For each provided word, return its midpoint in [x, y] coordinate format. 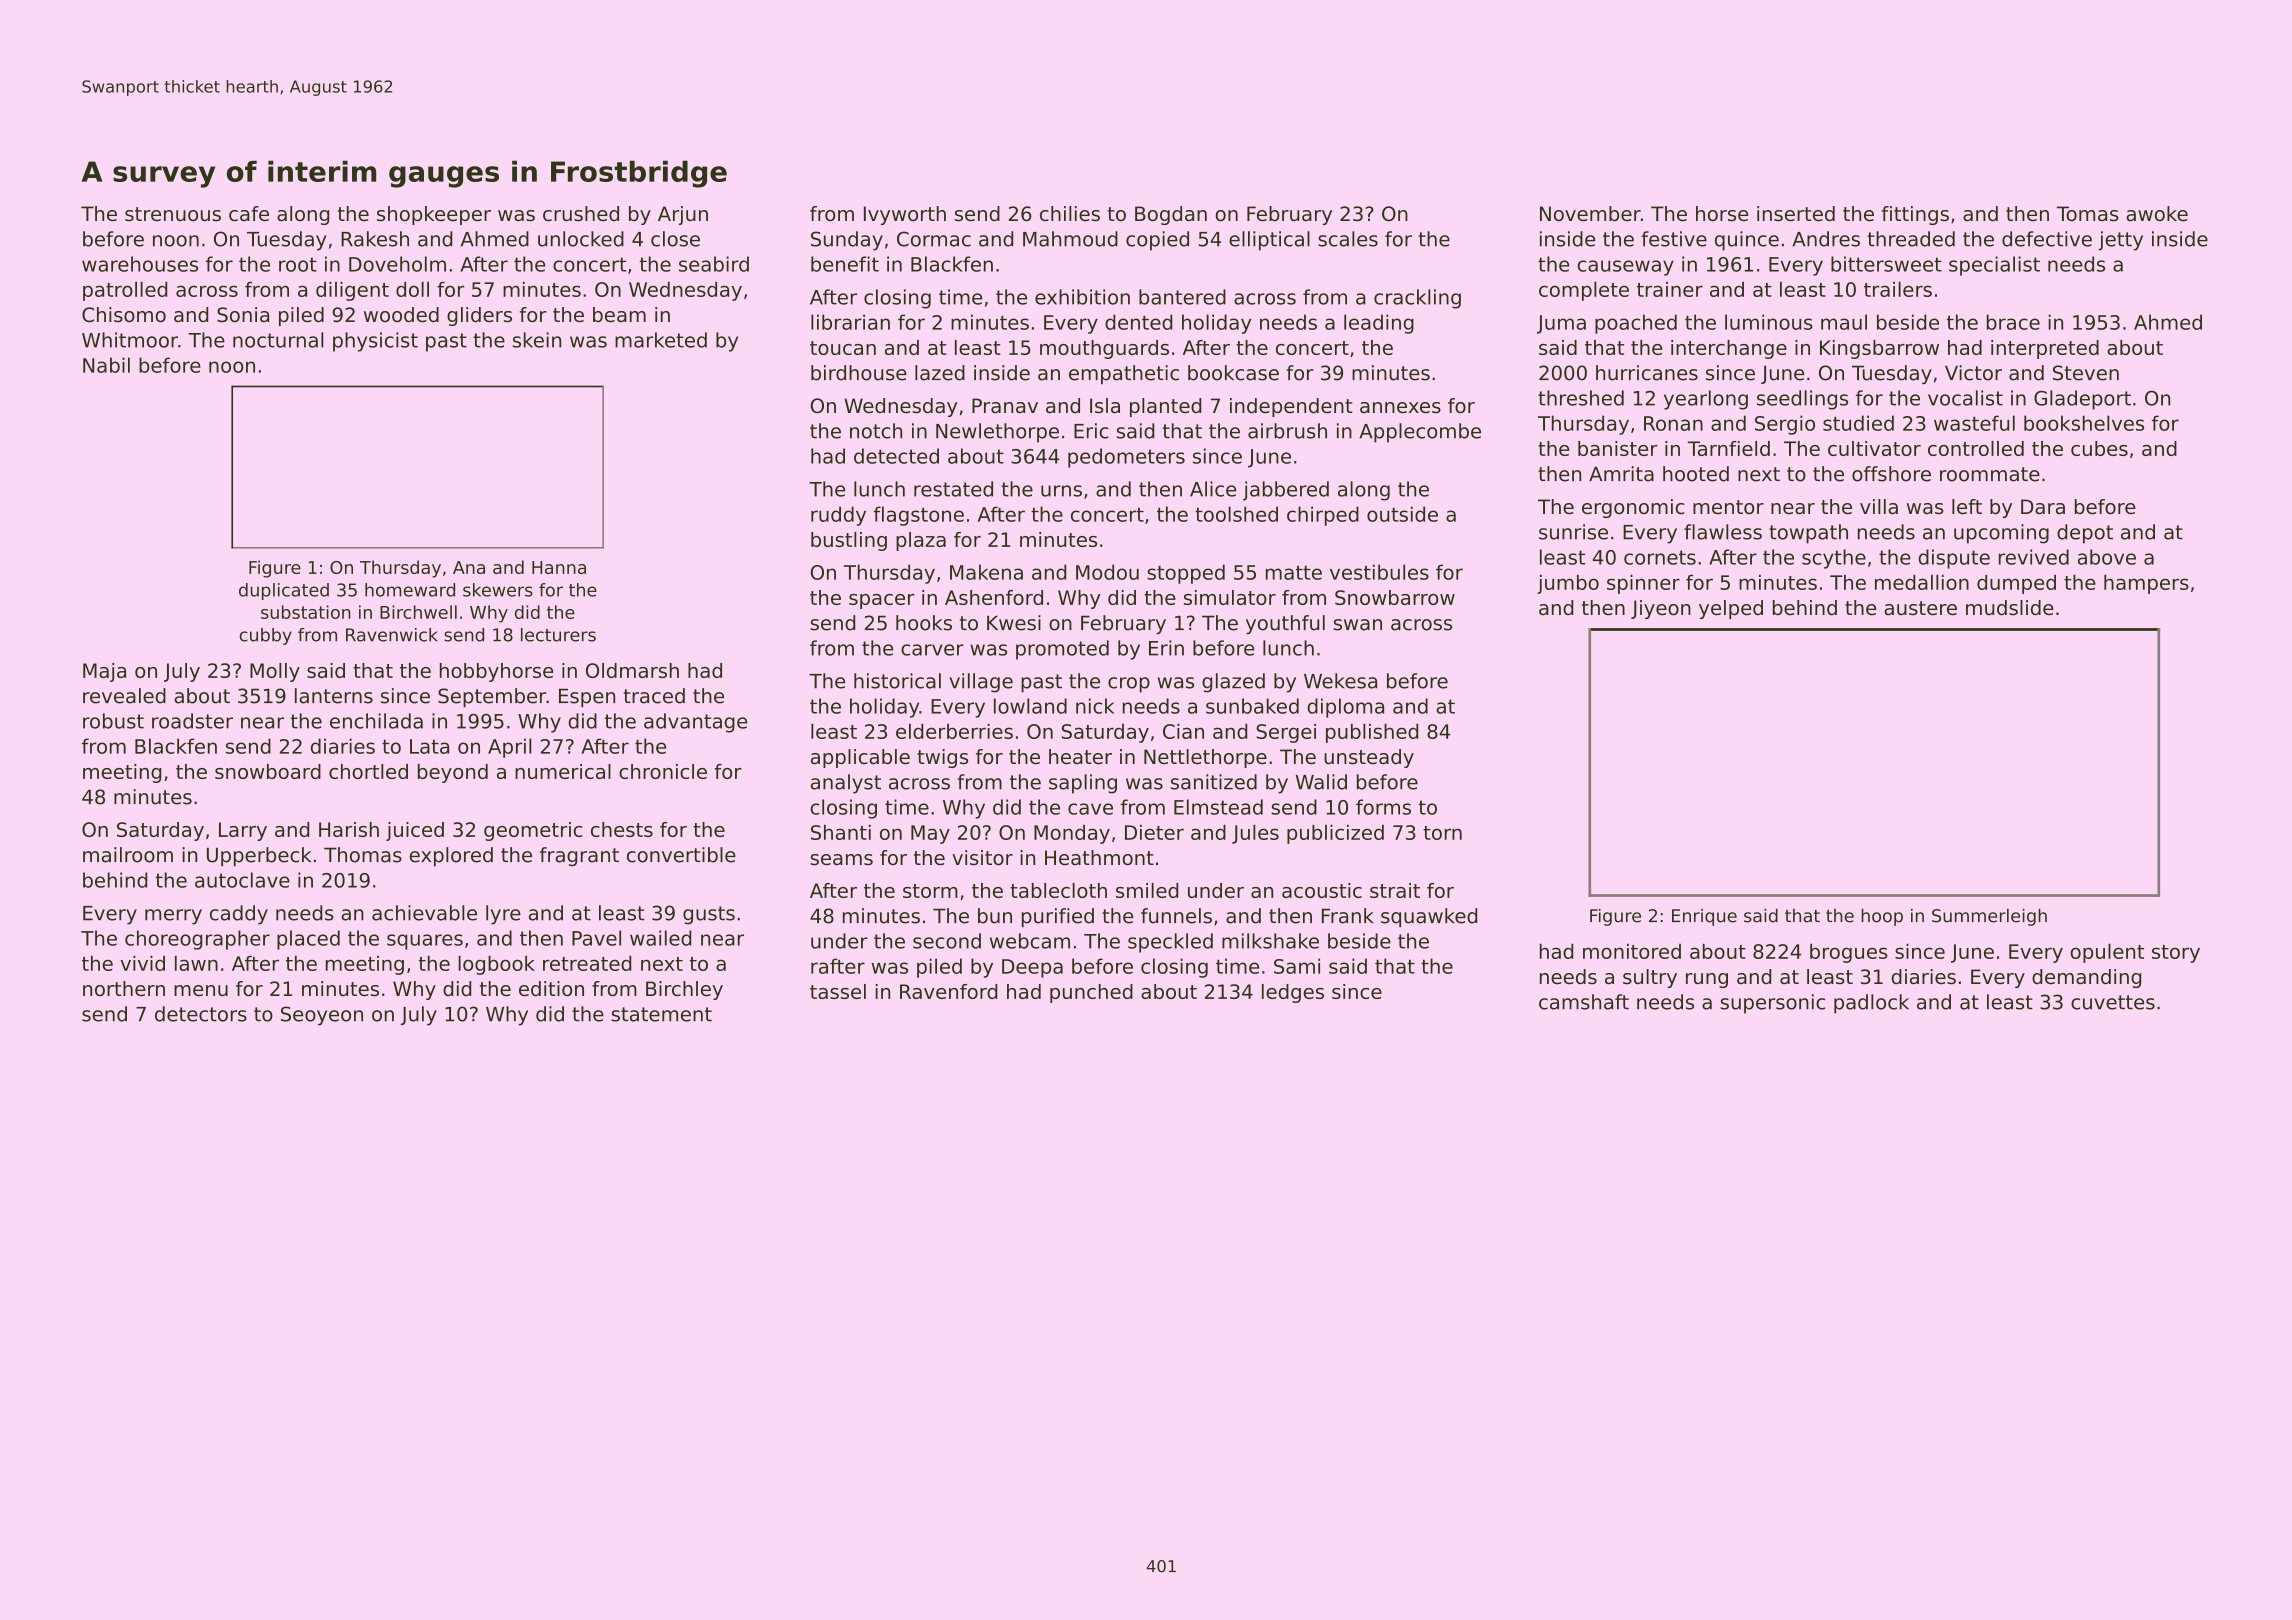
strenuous [173, 214]
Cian [1183, 731]
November [1590, 214]
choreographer [197, 940]
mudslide [2010, 608]
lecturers [558, 635]
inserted [1796, 214]
